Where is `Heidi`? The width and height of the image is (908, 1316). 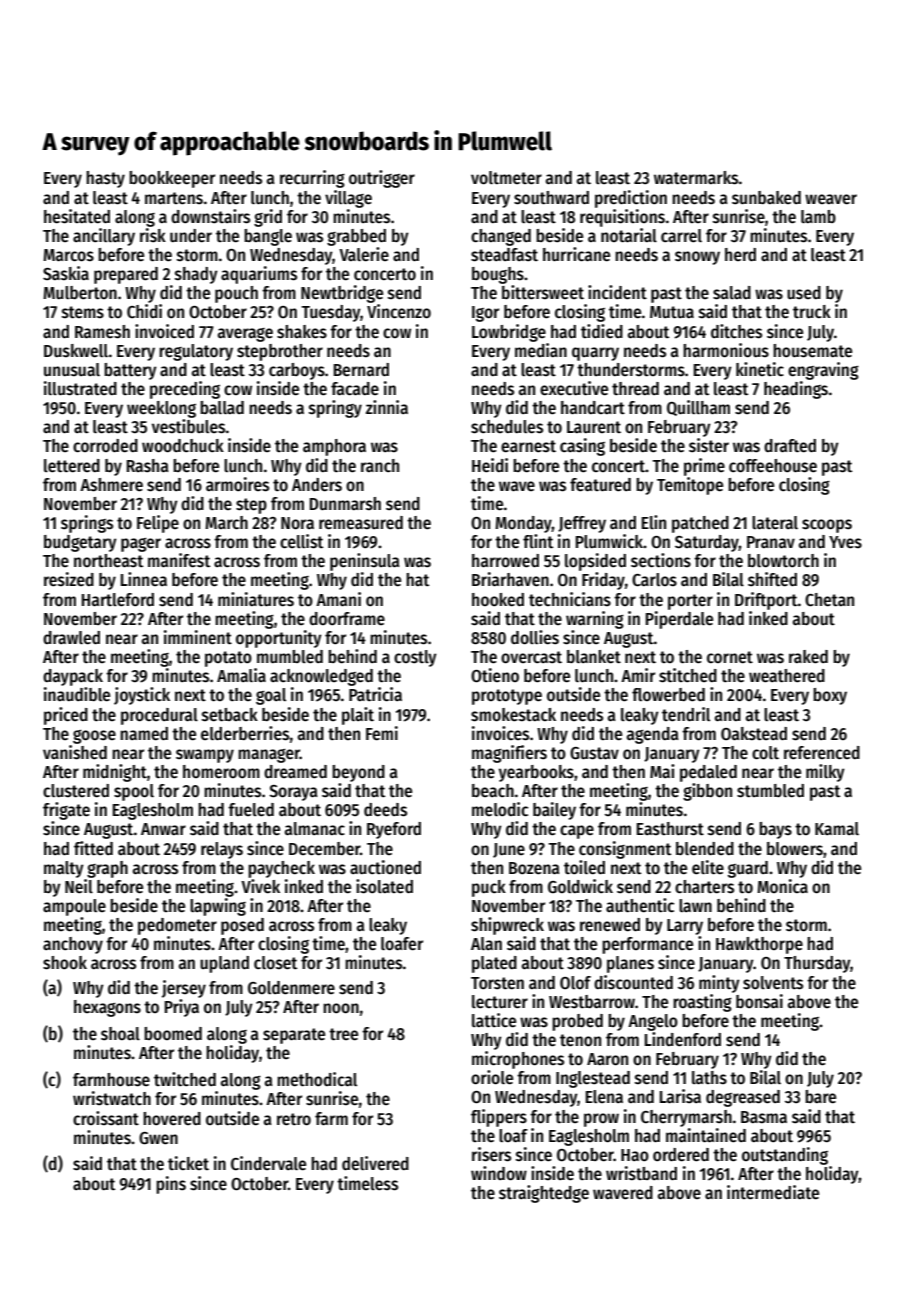 Heidi is located at coordinates (490, 465).
